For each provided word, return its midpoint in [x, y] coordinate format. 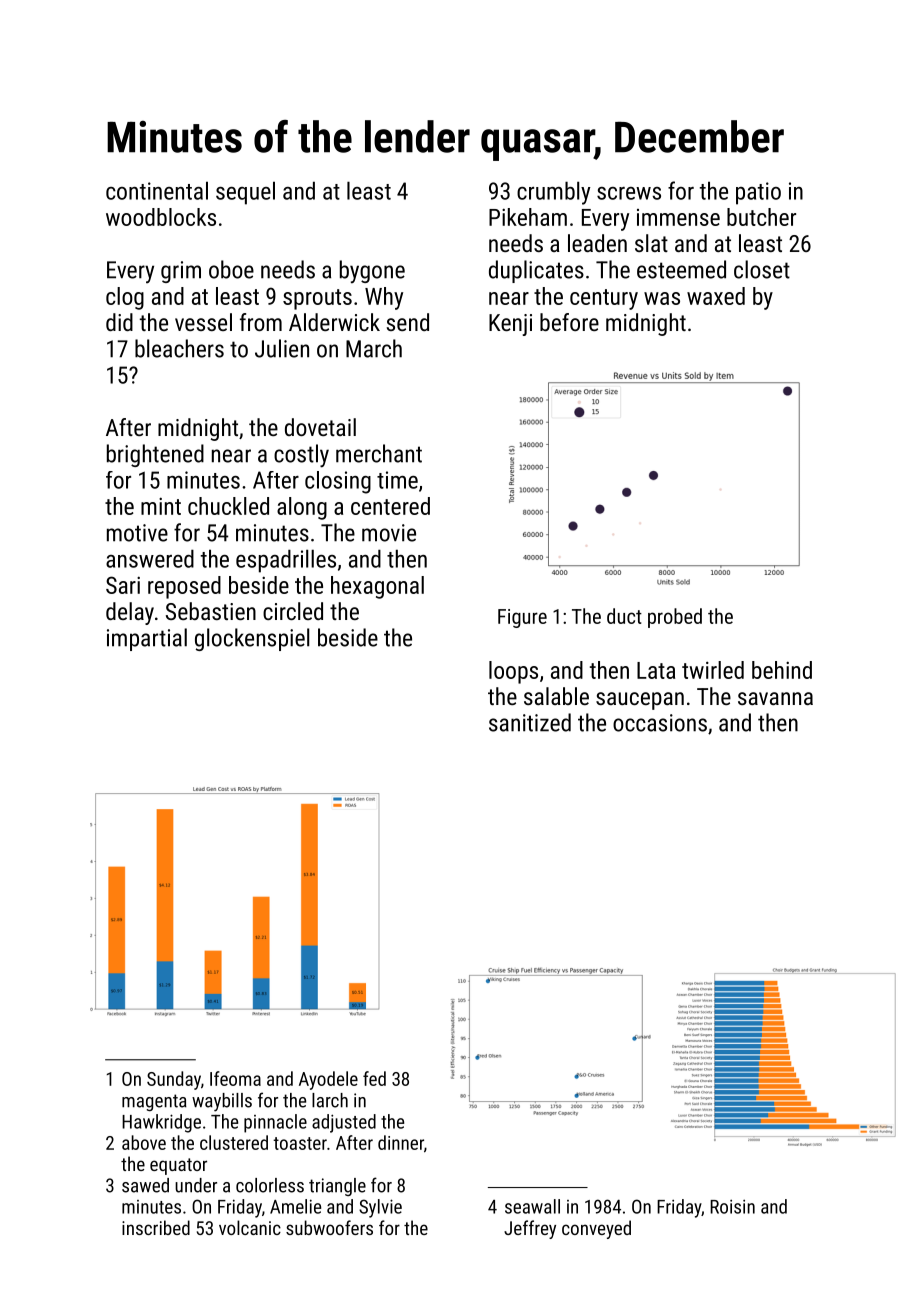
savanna [775, 698]
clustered [234, 1142]
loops [513, 672]
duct [624, 616]
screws [629, 193]
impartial [147, 639]
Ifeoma [235, 1078]
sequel [245, 193]
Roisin [732, 1207]
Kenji [510, 325]
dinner [401, 1142]
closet [762, 269]
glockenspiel [252, 639]
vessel [203, 322]
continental [157, 190]
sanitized [530, 722]
